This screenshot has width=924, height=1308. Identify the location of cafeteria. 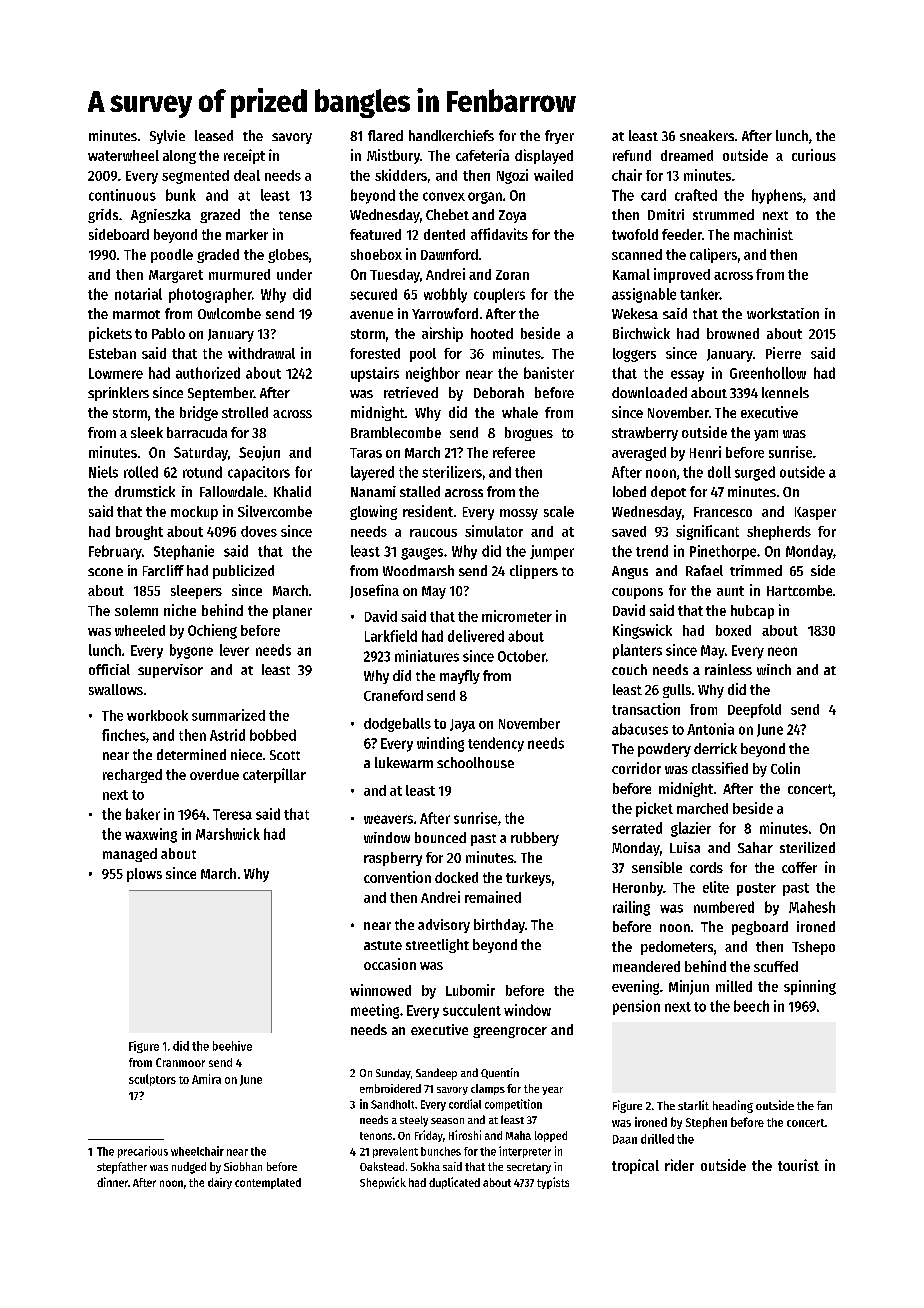
(482, 155).
